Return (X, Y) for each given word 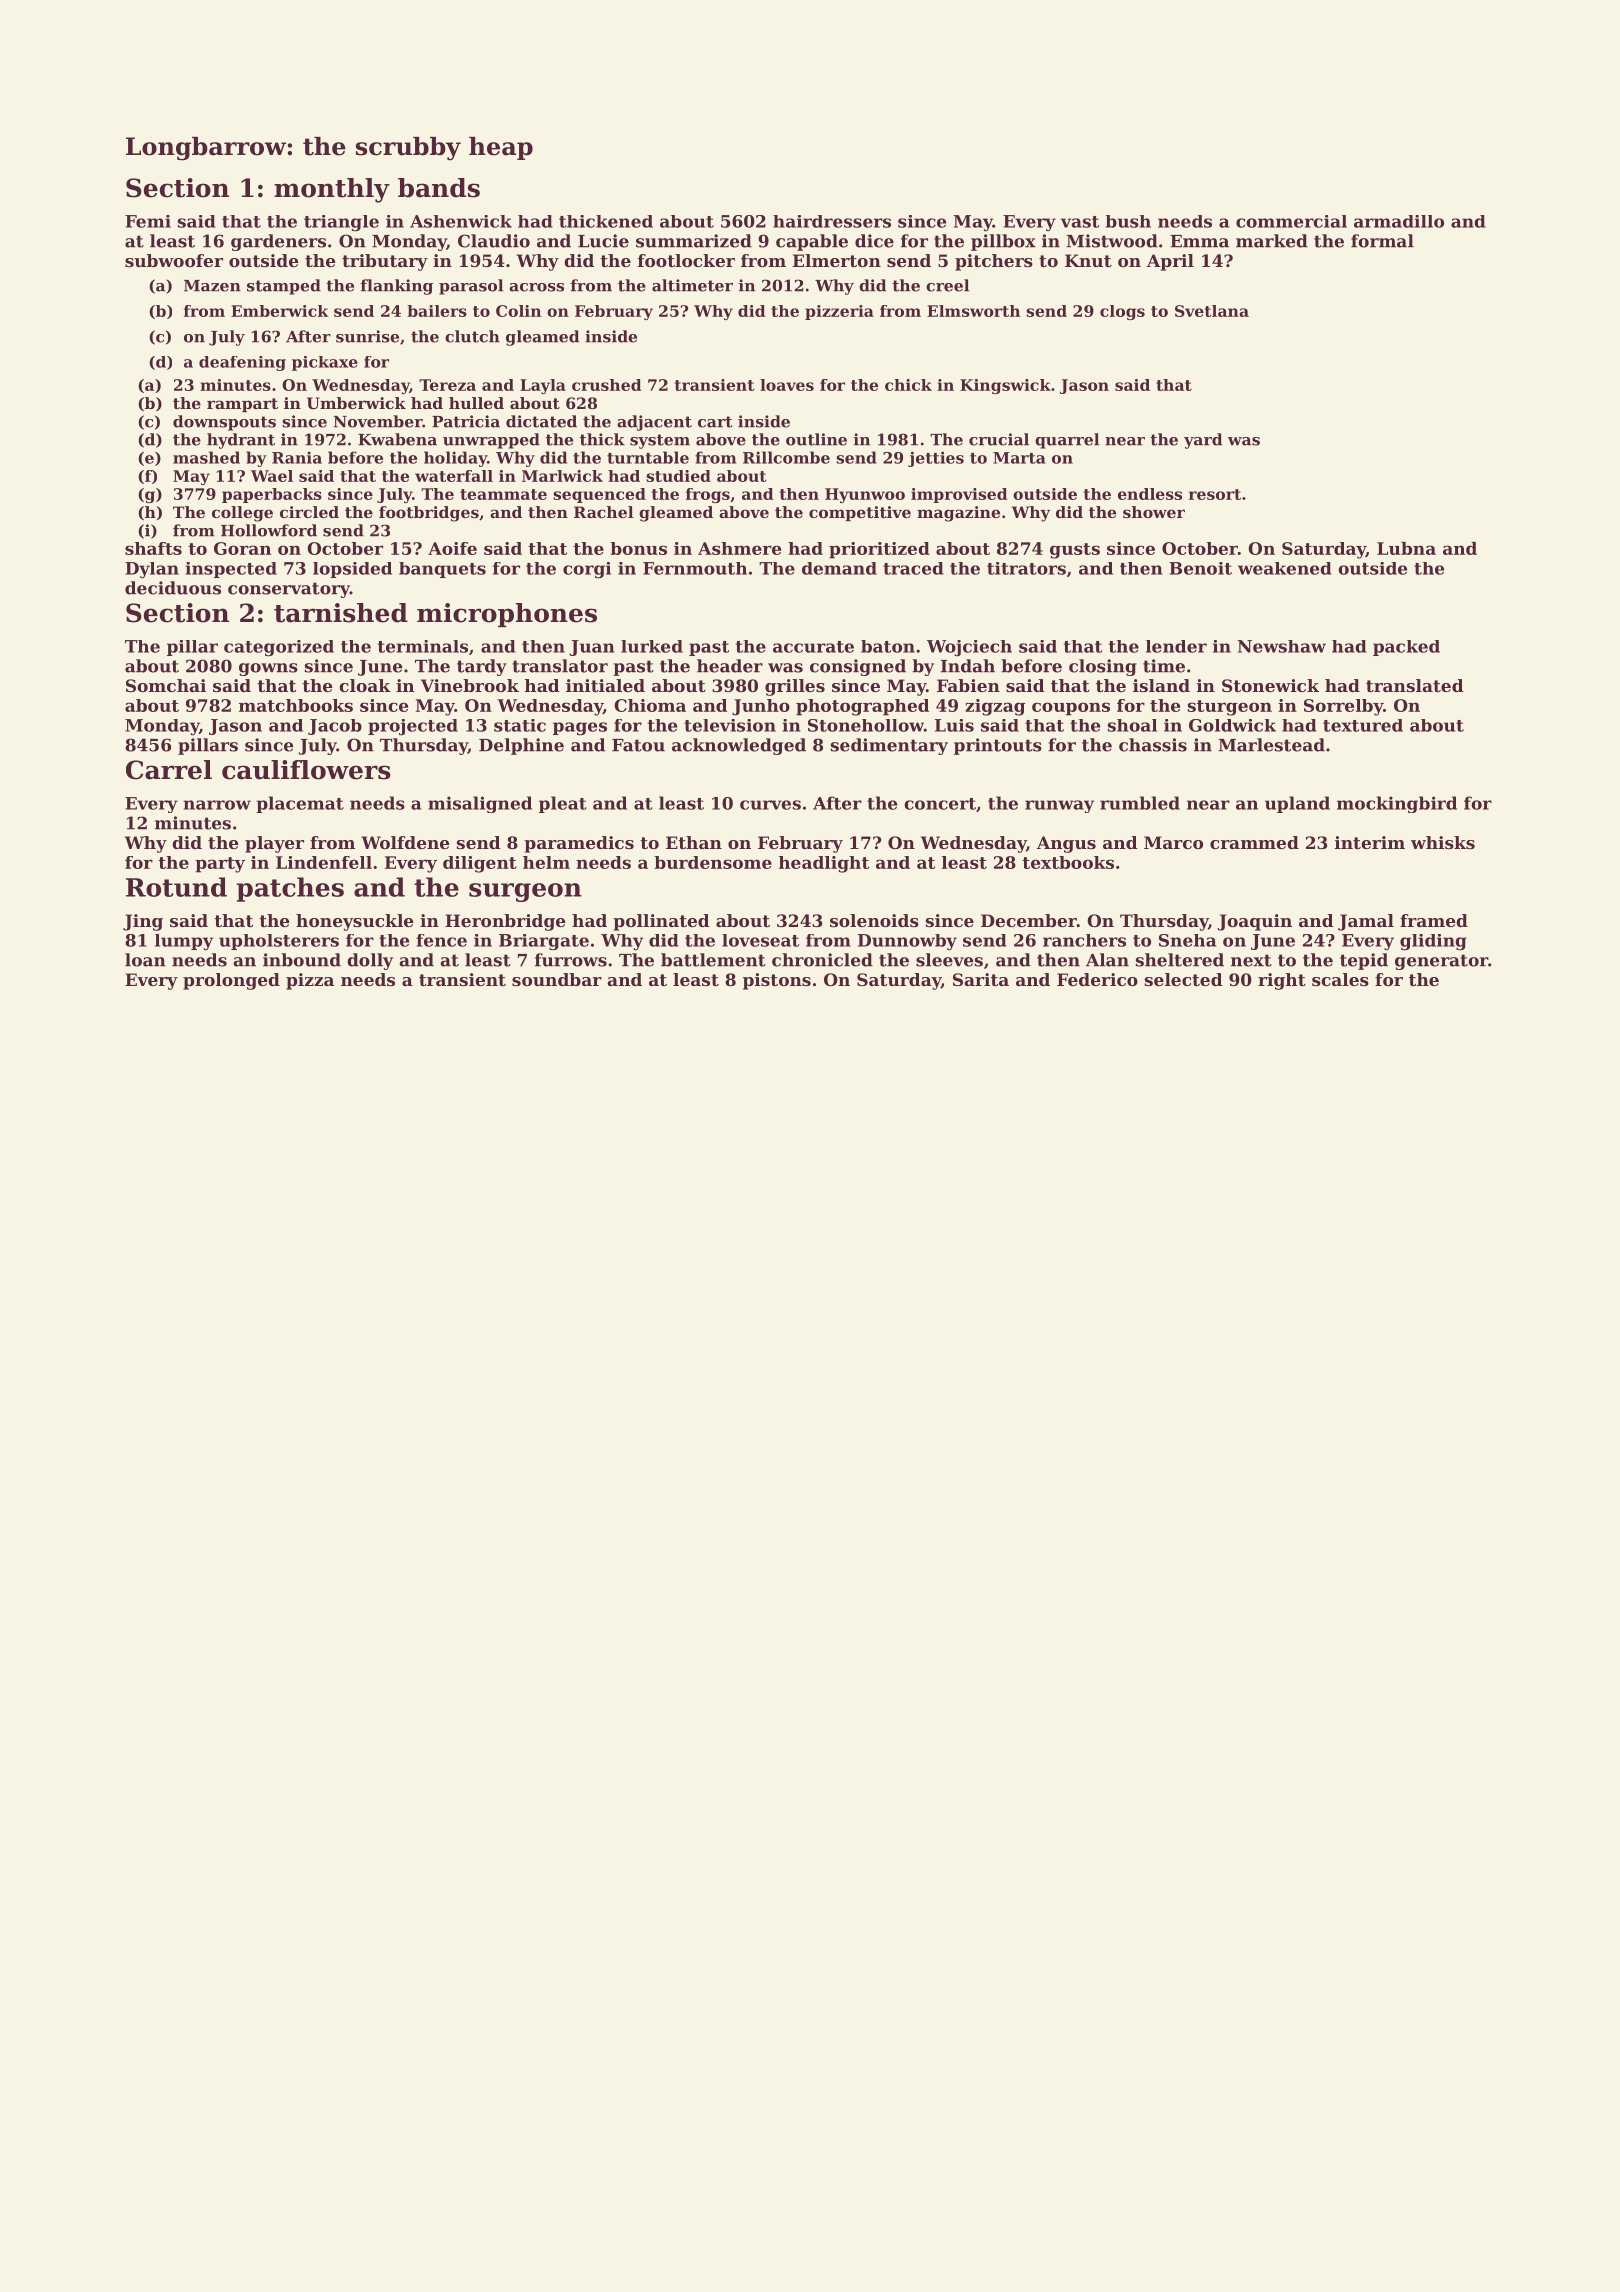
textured (1363, 725)
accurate (813, 647)
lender (1176, 646)
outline (816, 439)
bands (439, 188)
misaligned (480, 804)
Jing (143, 922)
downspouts (224, 423)
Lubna (1406, 548)
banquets (442, 570)
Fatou (638, 745)
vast (1080, 222)
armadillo (1399, 221)
